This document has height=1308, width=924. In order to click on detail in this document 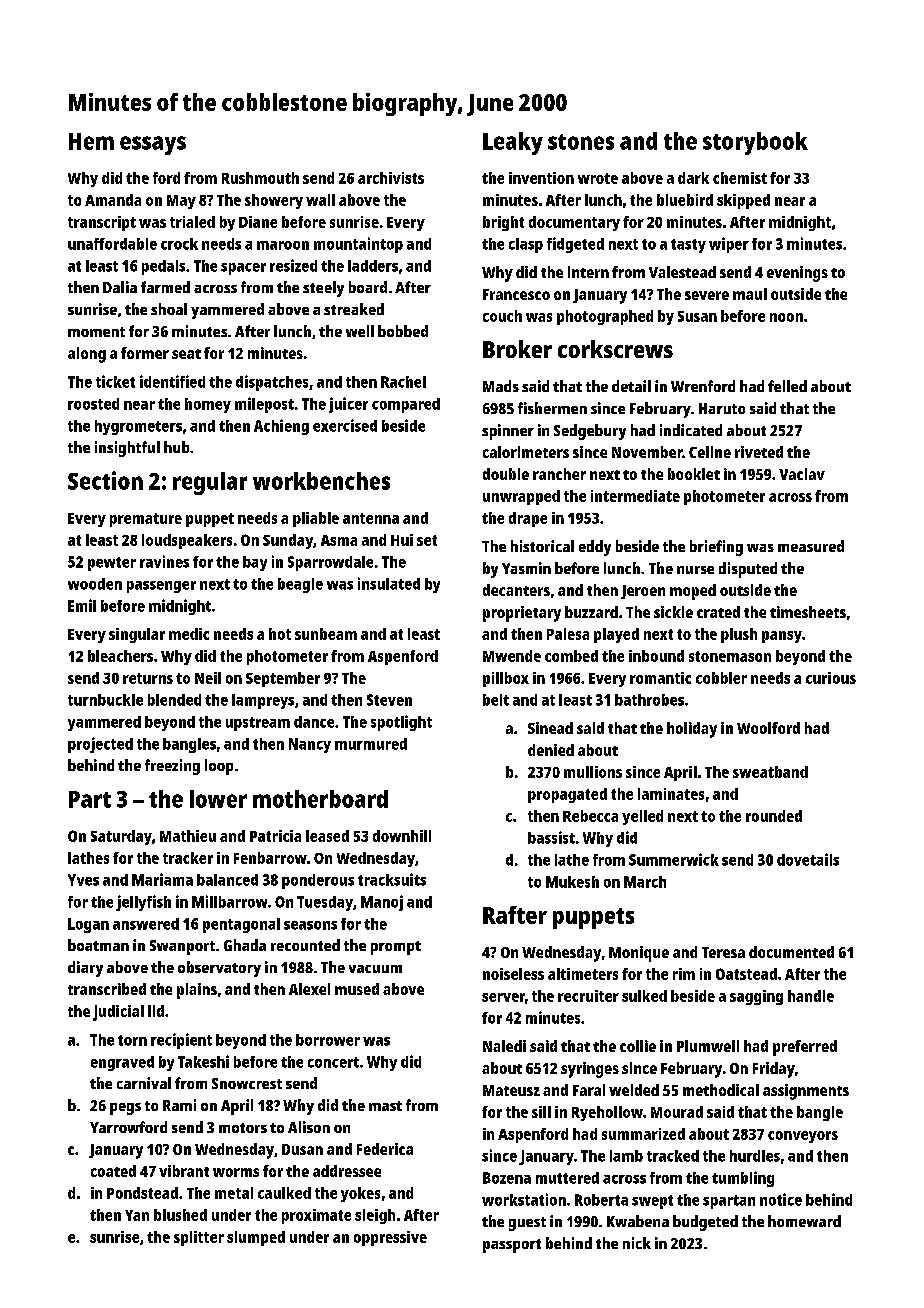, I will do `click(631, 386)`.
